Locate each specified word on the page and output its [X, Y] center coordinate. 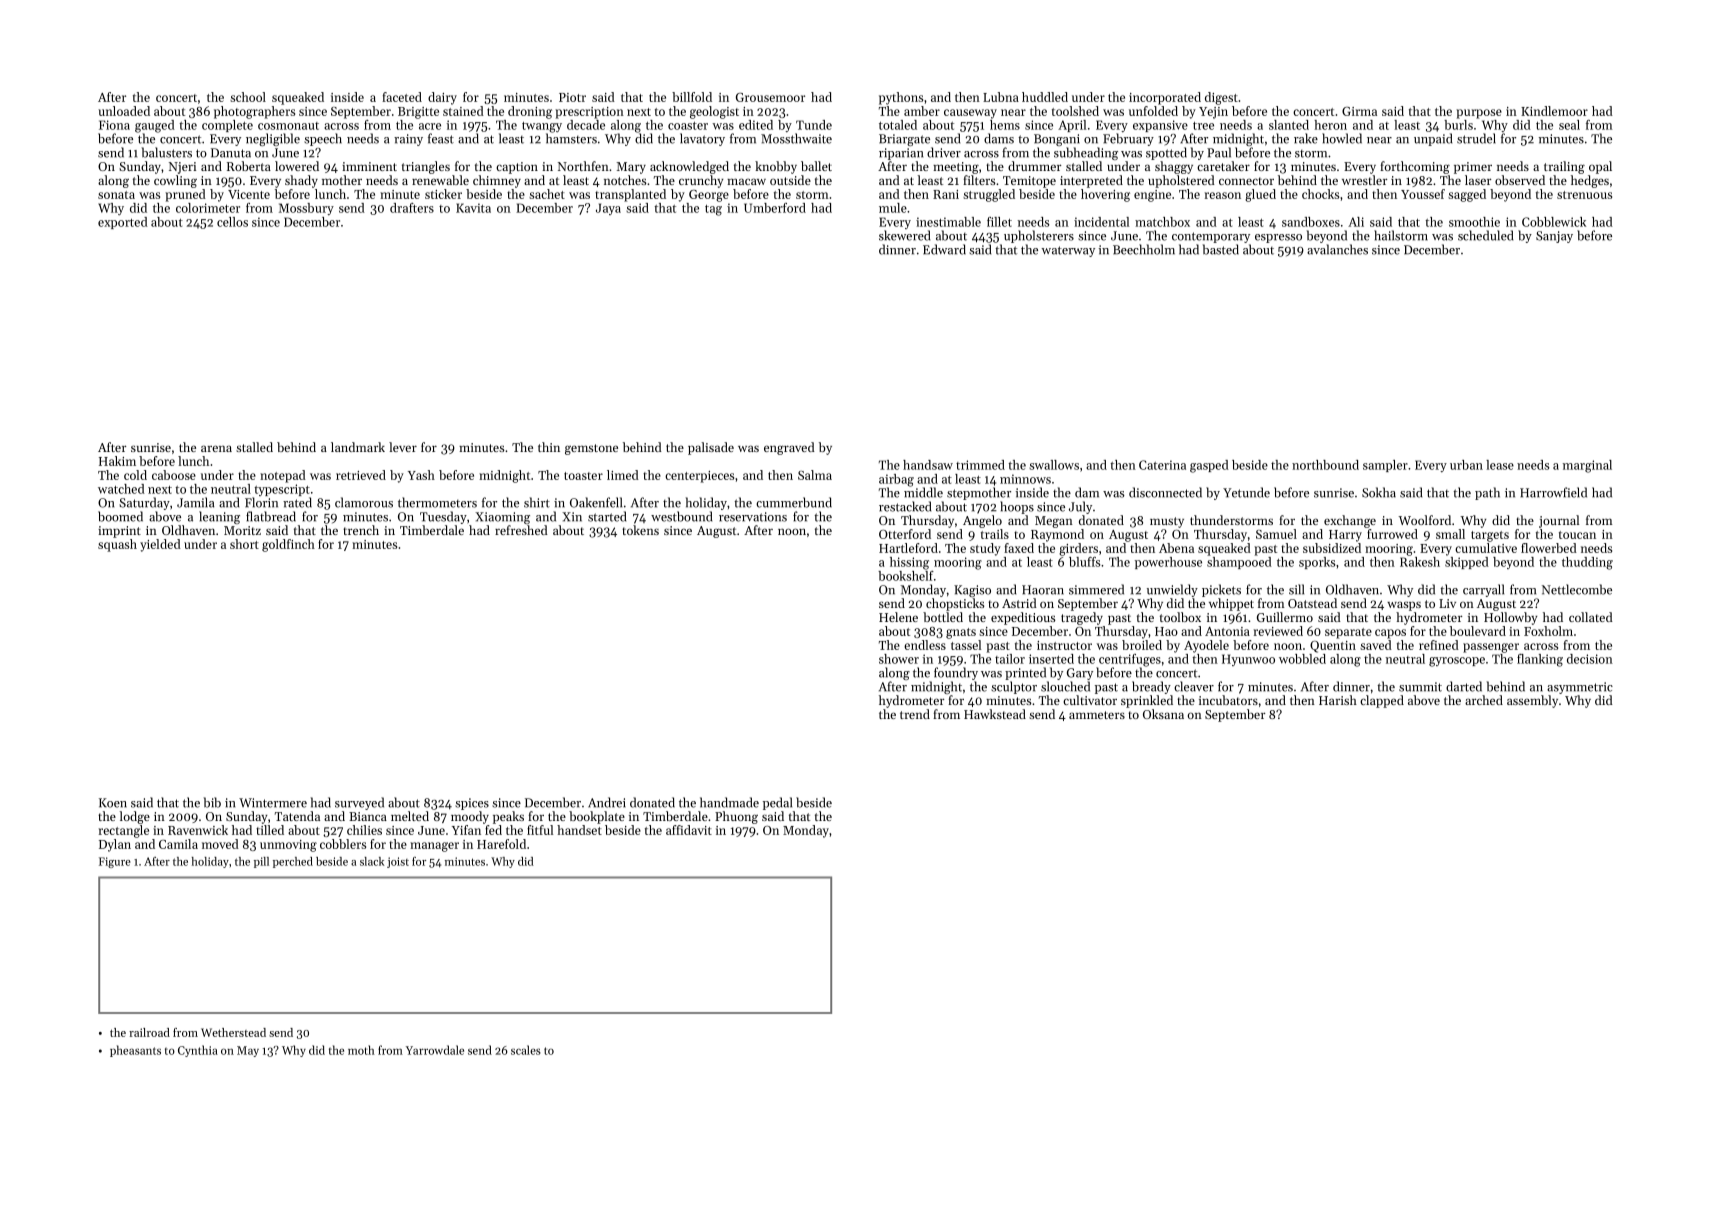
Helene [898, 617]
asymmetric [1580, 688]
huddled [1045, 97]
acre [430, 126]
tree [1203, 126]
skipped [1467, 563]
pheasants [135, 1051]
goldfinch [288, 545]
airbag [896, 480]
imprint [119, 532]
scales [526, 1050]
